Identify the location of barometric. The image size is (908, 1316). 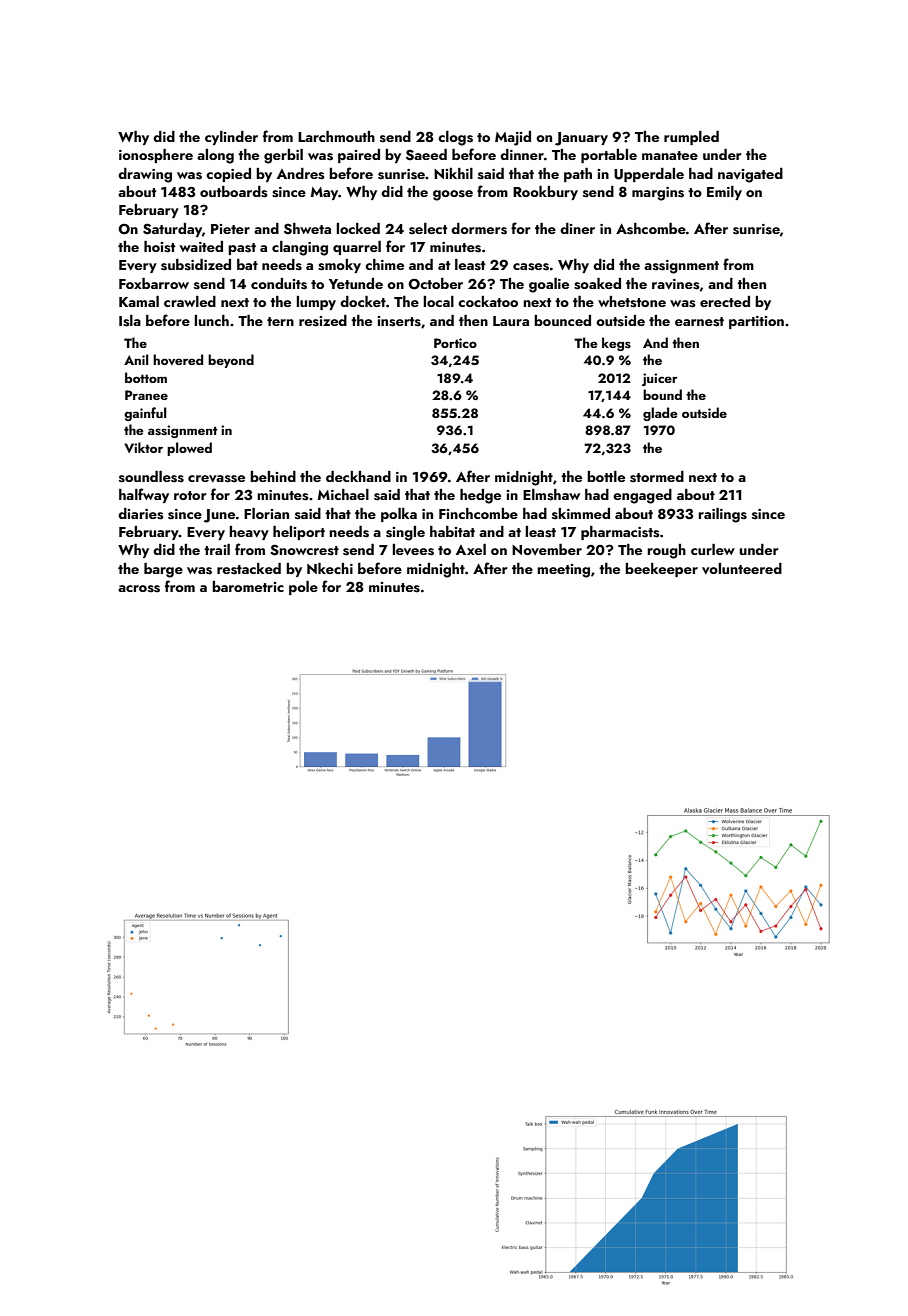
(248, 586).
